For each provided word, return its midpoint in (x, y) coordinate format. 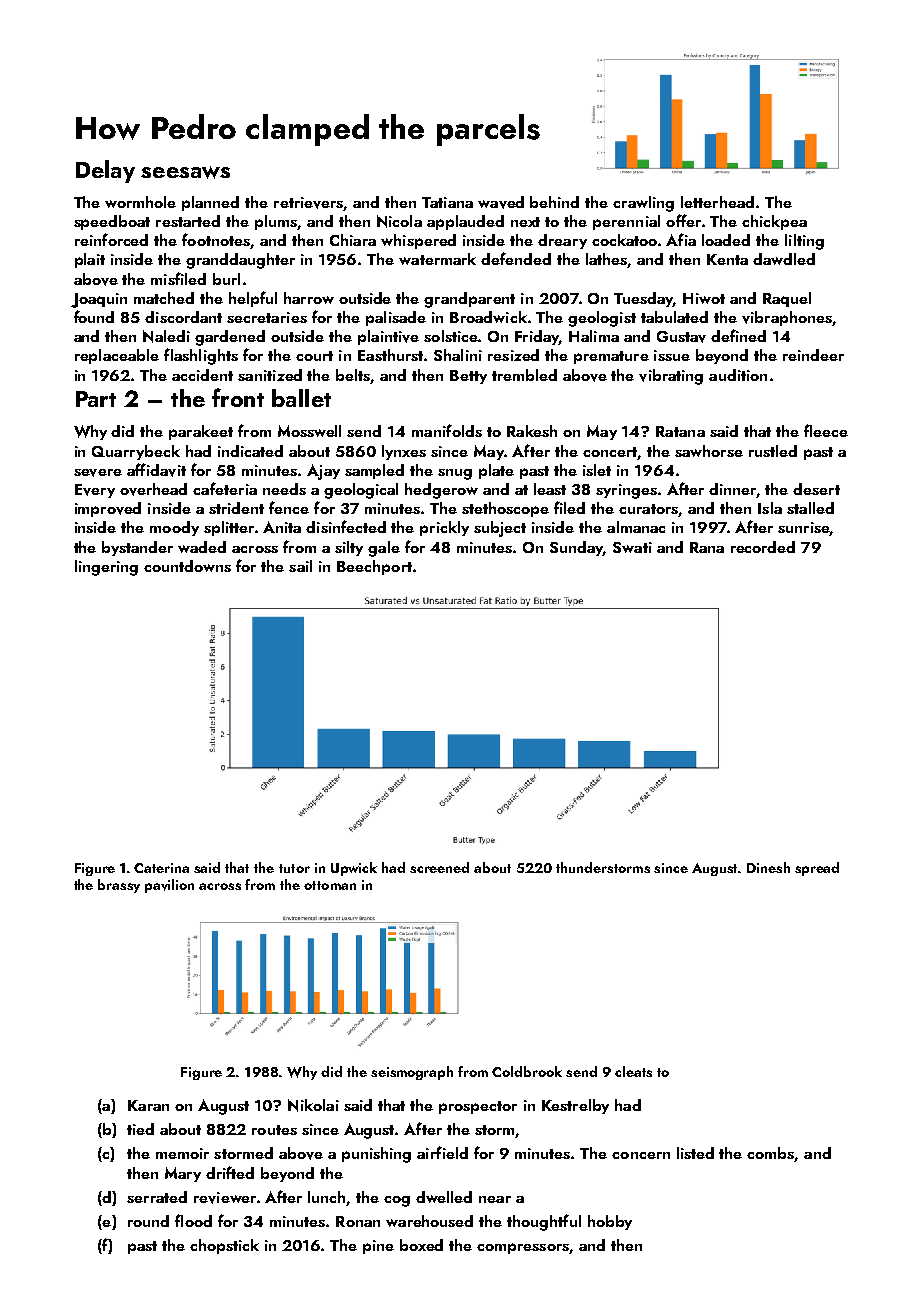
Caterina (161, 868)
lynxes (404, 452)
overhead (153, 489)
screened (439, 867)
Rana (707, 547)
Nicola (399, 221)
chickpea (774, 222)
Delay (105, 171)
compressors (523, 1248)
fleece (826, 430)
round (148, 1221)
